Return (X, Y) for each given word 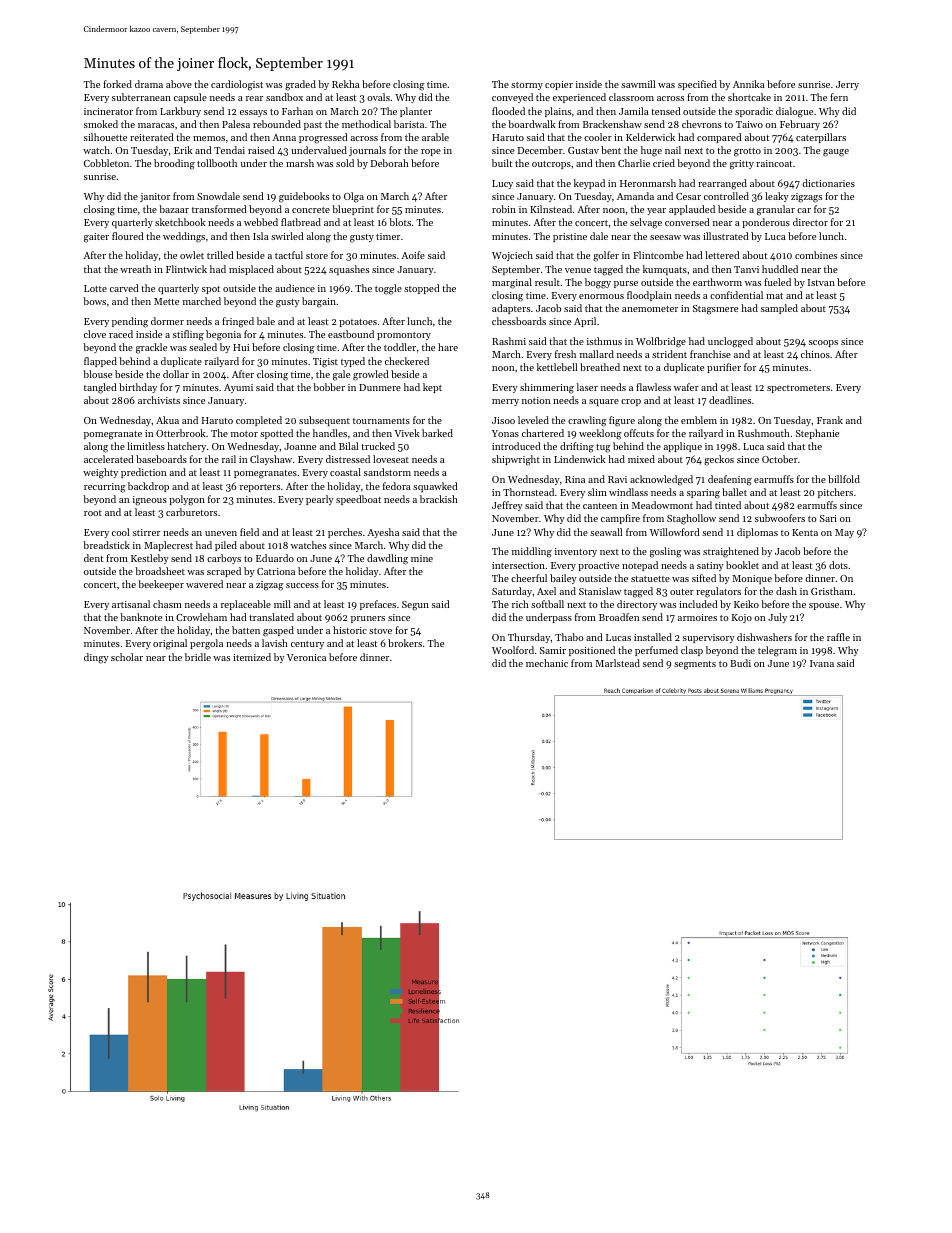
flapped (100, 362)
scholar (127, 657)
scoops (823, 343)
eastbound (351, 334)
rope (431, 152)
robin (504, 209)
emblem (699, 420)
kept (432, 388)
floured (128, 236)
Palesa (236, 124)
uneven (221, 533)
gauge (836, 153)
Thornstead (528, 492)
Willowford (675, 532)
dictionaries (828, 183)
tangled (100, 388)
